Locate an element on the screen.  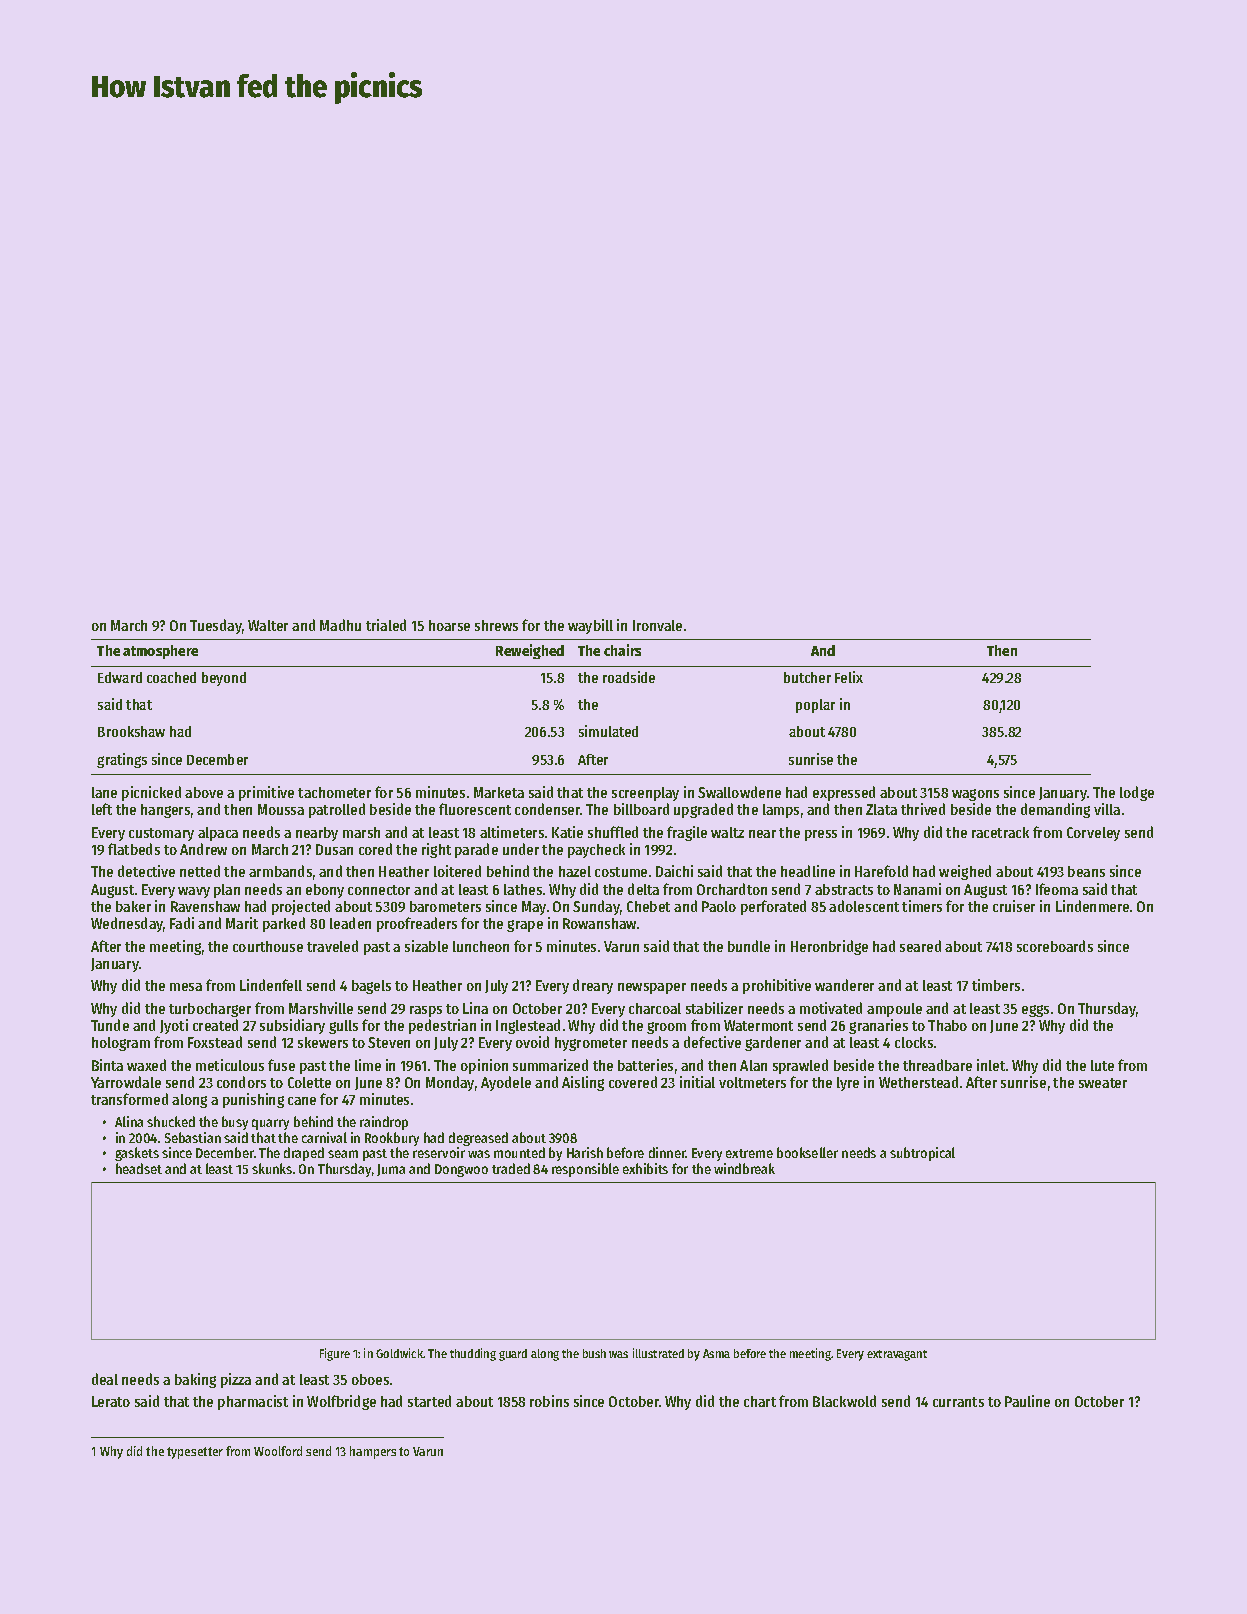
Lerato is located at coordinates (111, 1401).
